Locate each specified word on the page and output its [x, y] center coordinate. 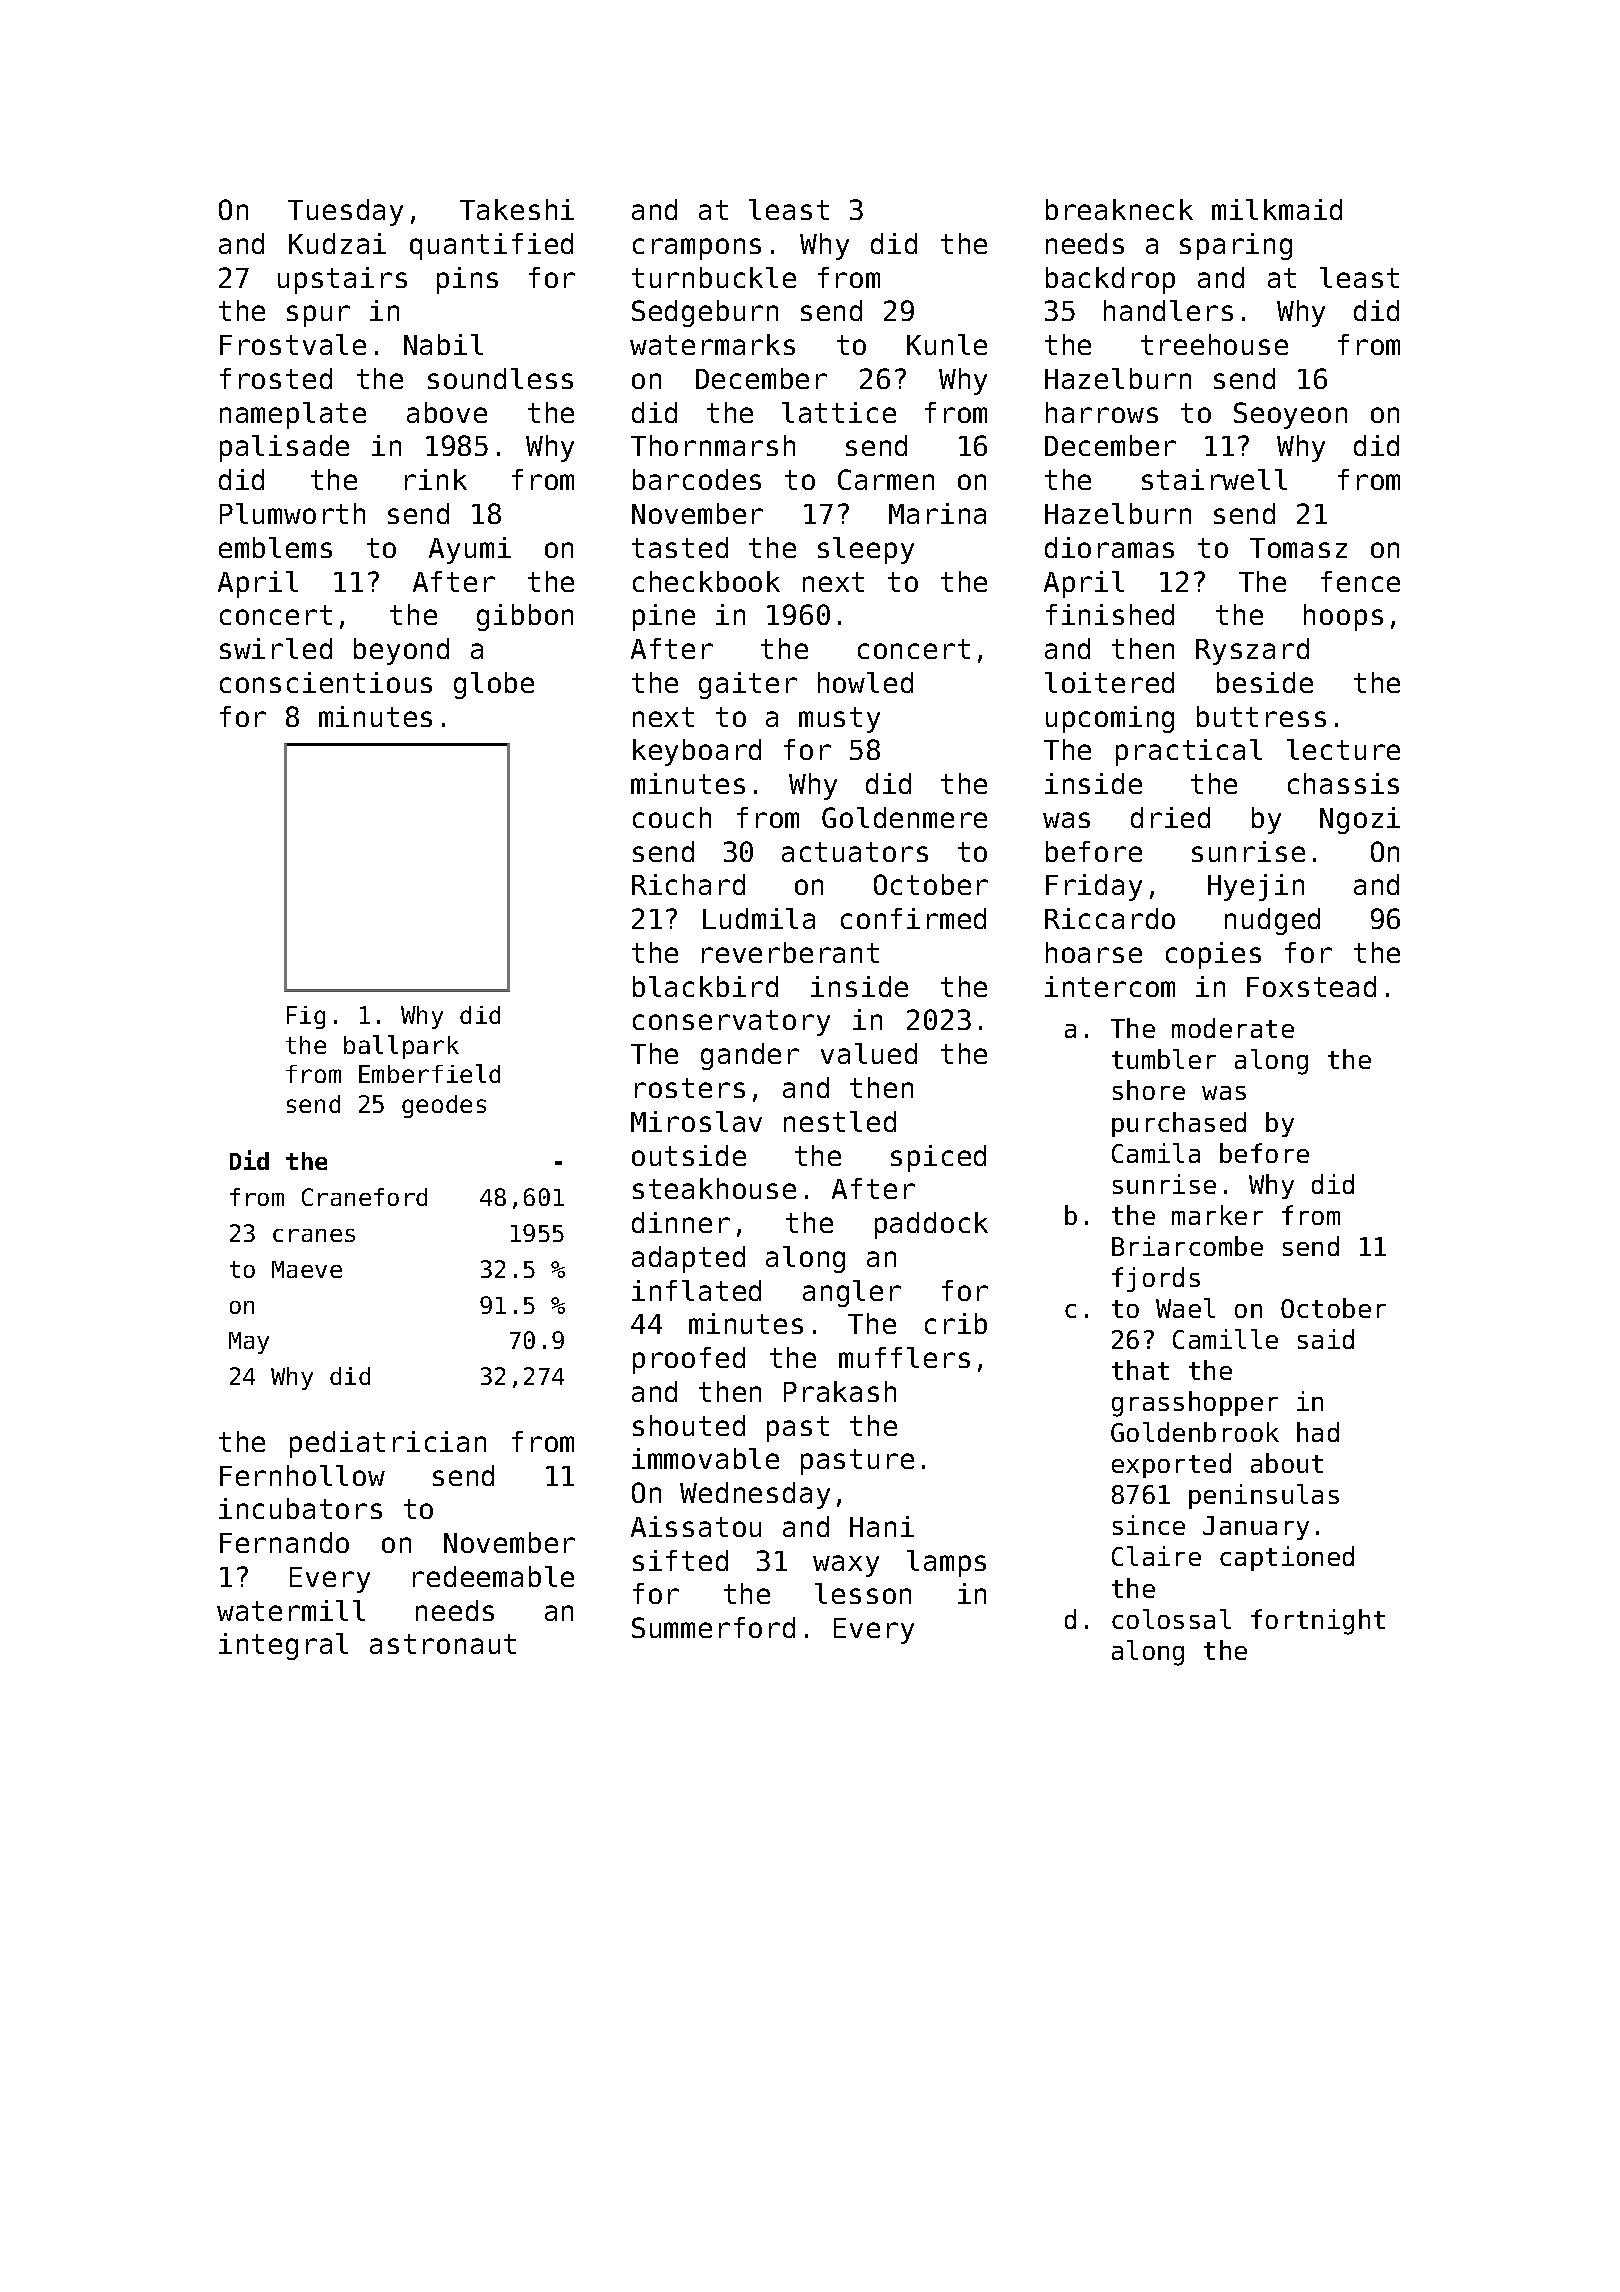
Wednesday [755, 1495]
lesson [863, 1593]
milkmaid [1277, 209]
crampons [697, 249]
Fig [306, 1017]
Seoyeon [1290, 415]
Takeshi [517, 209]
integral [283, 1646]
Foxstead [1311, 986]
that [1140, 1370]
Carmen [886, 479]
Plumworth [292, 513]
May [249, 1343]
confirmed [913, 918]
